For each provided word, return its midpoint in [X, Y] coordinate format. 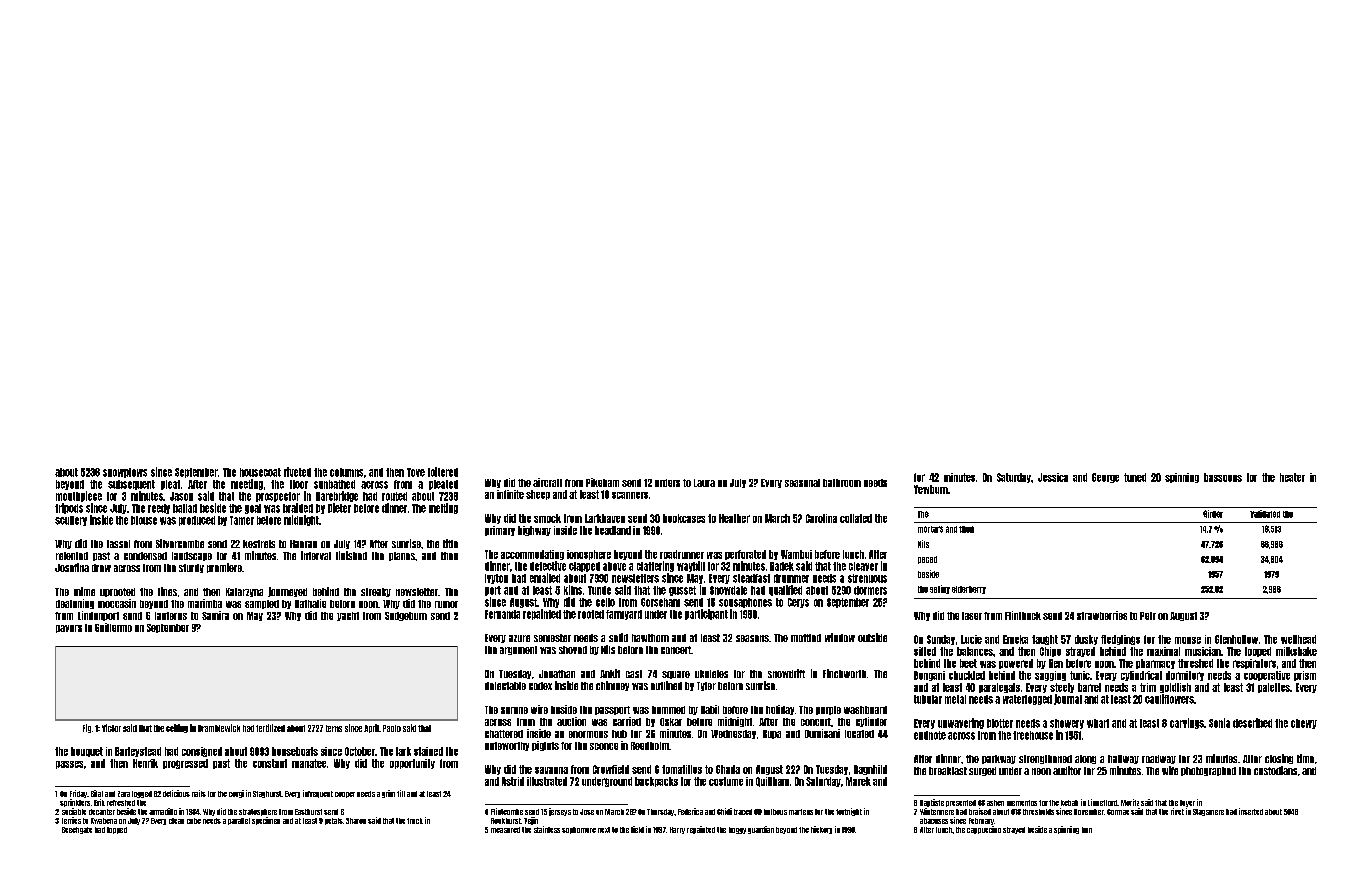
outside [872, 637]
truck [415, 821]
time [1305, 758]
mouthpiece [79, 496]
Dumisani [822, 733]
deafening [75, 604]
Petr [1148, 616]
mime [84, 591]
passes [69, 765]
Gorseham [660, 602]
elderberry [969, 590]
